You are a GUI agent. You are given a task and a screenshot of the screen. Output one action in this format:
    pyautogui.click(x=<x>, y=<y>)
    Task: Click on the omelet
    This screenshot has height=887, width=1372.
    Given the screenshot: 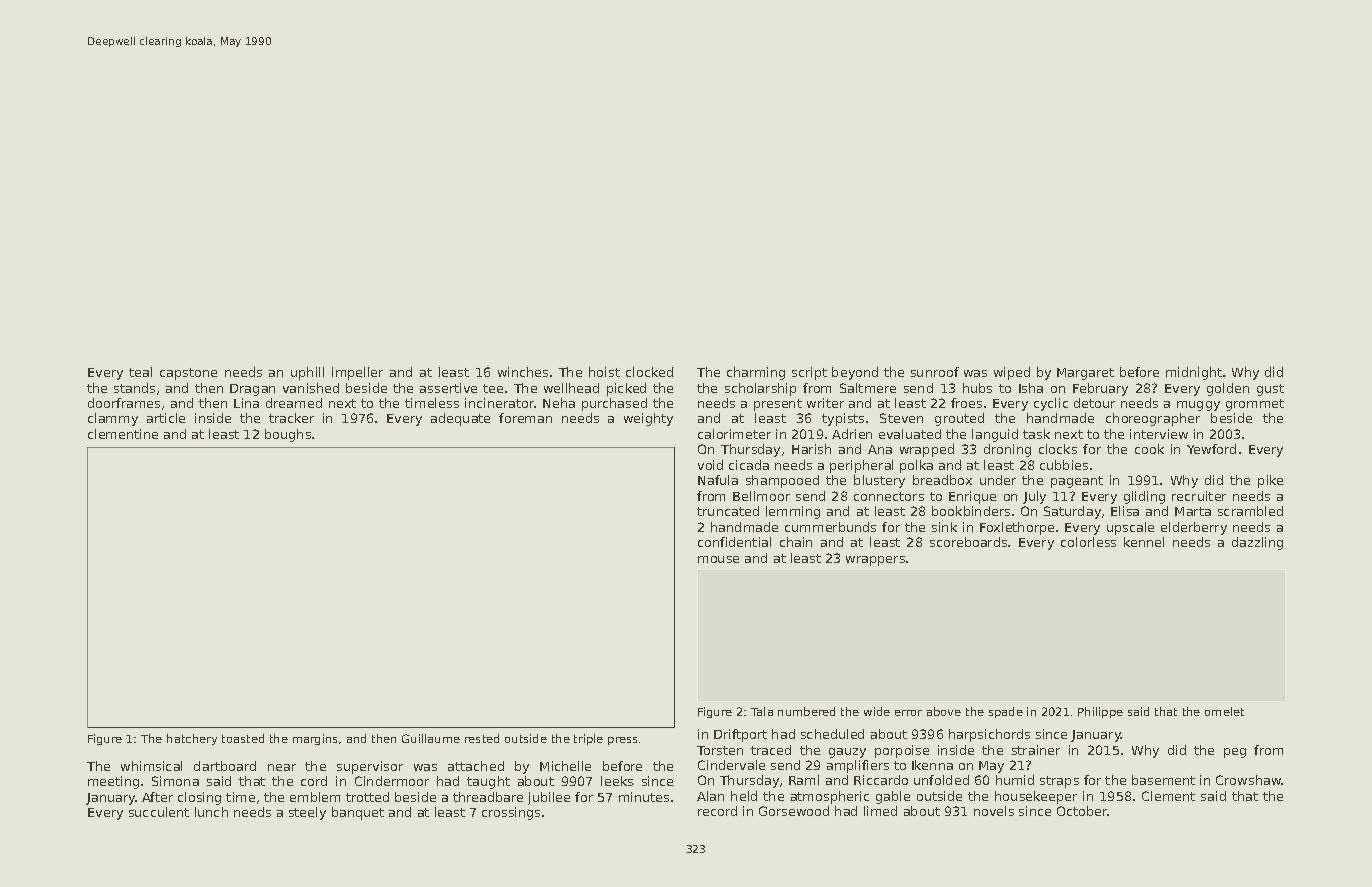 What is the action you would take?
    pyautogui.click(x=1224, y=711)
